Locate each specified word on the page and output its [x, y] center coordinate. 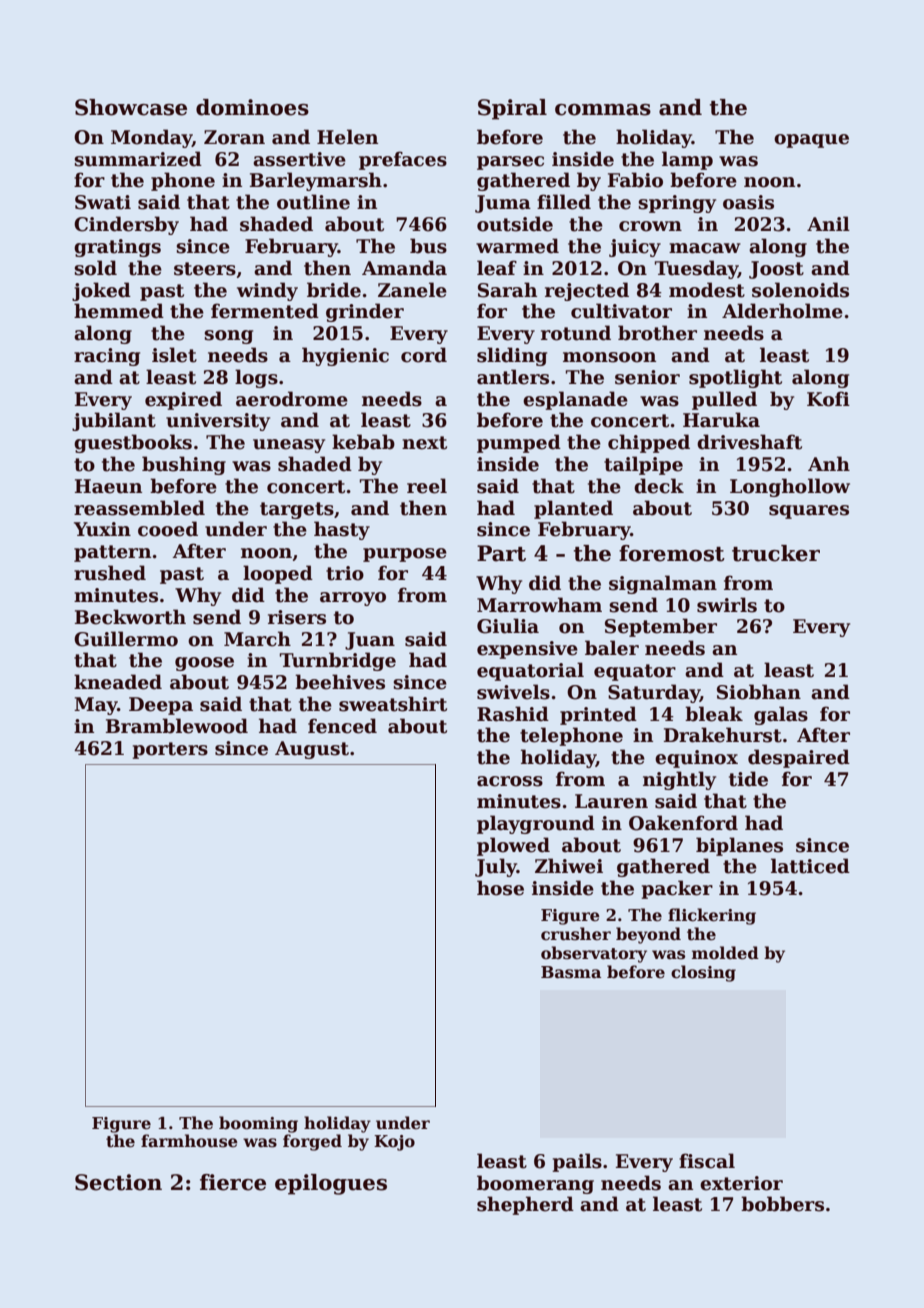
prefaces [403, 160]
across [510, 781]
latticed [810, 866]
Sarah [507, 290]
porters [170, 750]
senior [647, 377]
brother [657, 333]
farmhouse [189, 1141]
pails [577, 1162]
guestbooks [133, 443]
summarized [138, 159]
